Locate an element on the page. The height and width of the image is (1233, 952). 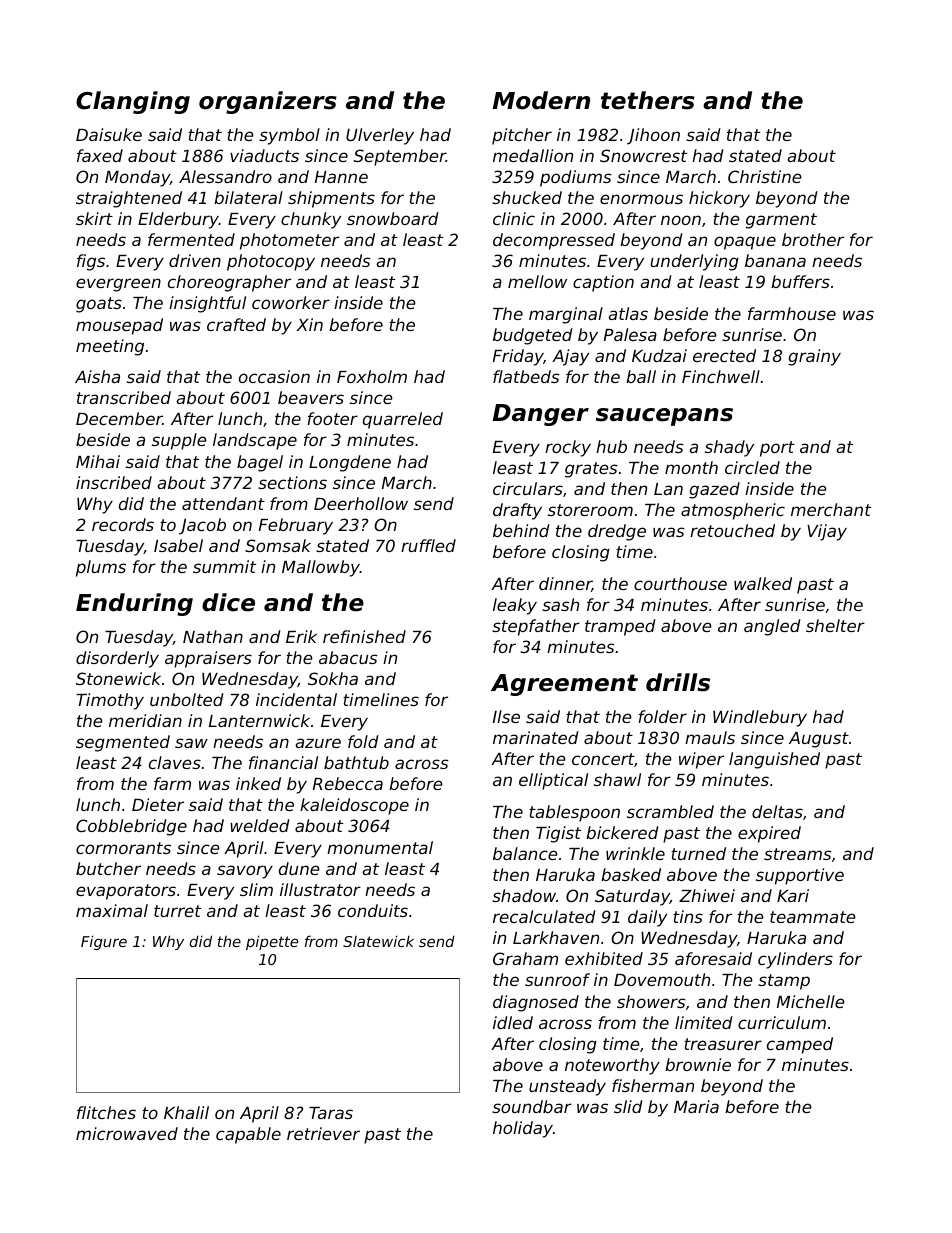
recalculated is located at coordinates (544, 916).
